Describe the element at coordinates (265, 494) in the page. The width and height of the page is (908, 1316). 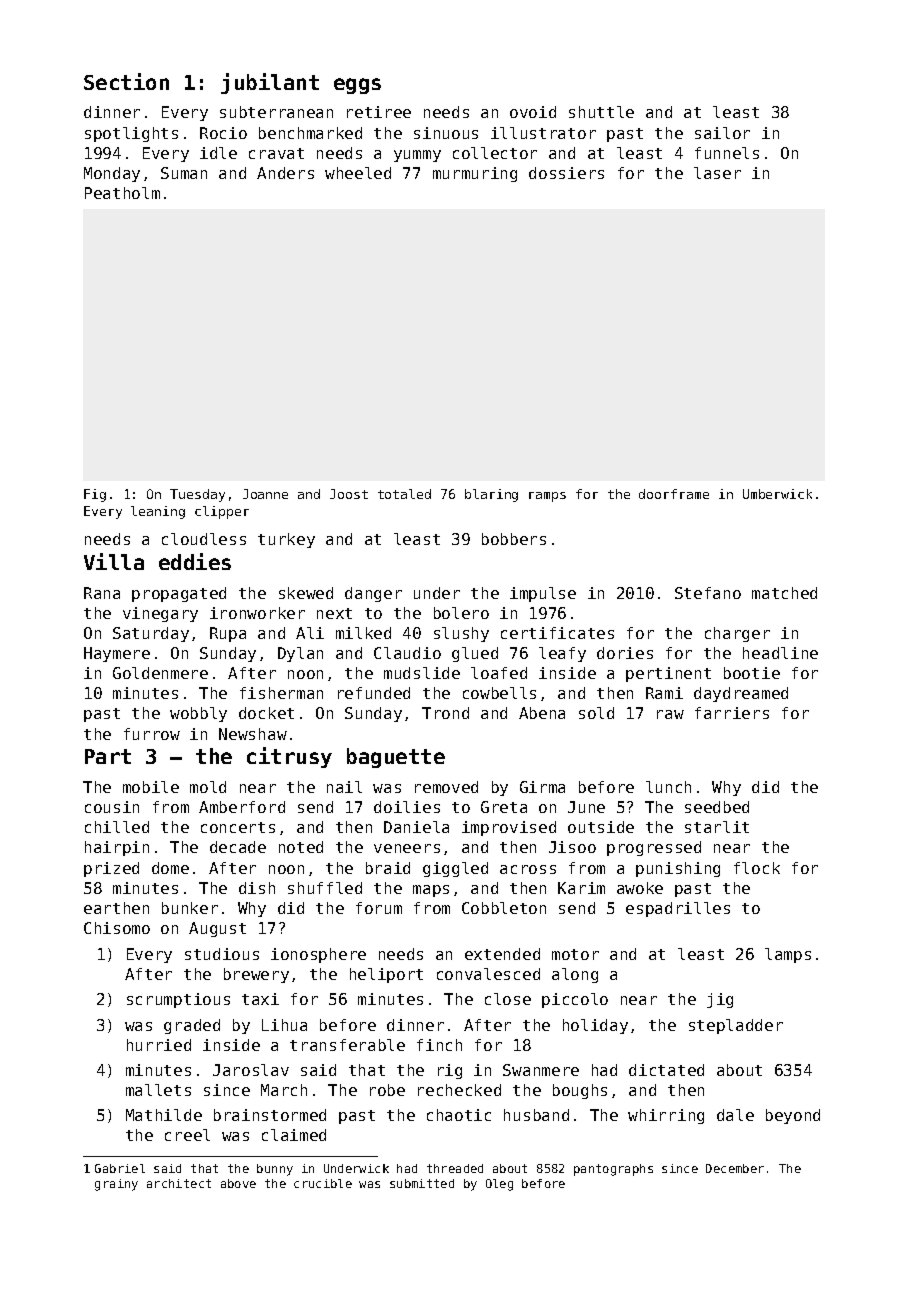
I see `Joanne` at that location.
